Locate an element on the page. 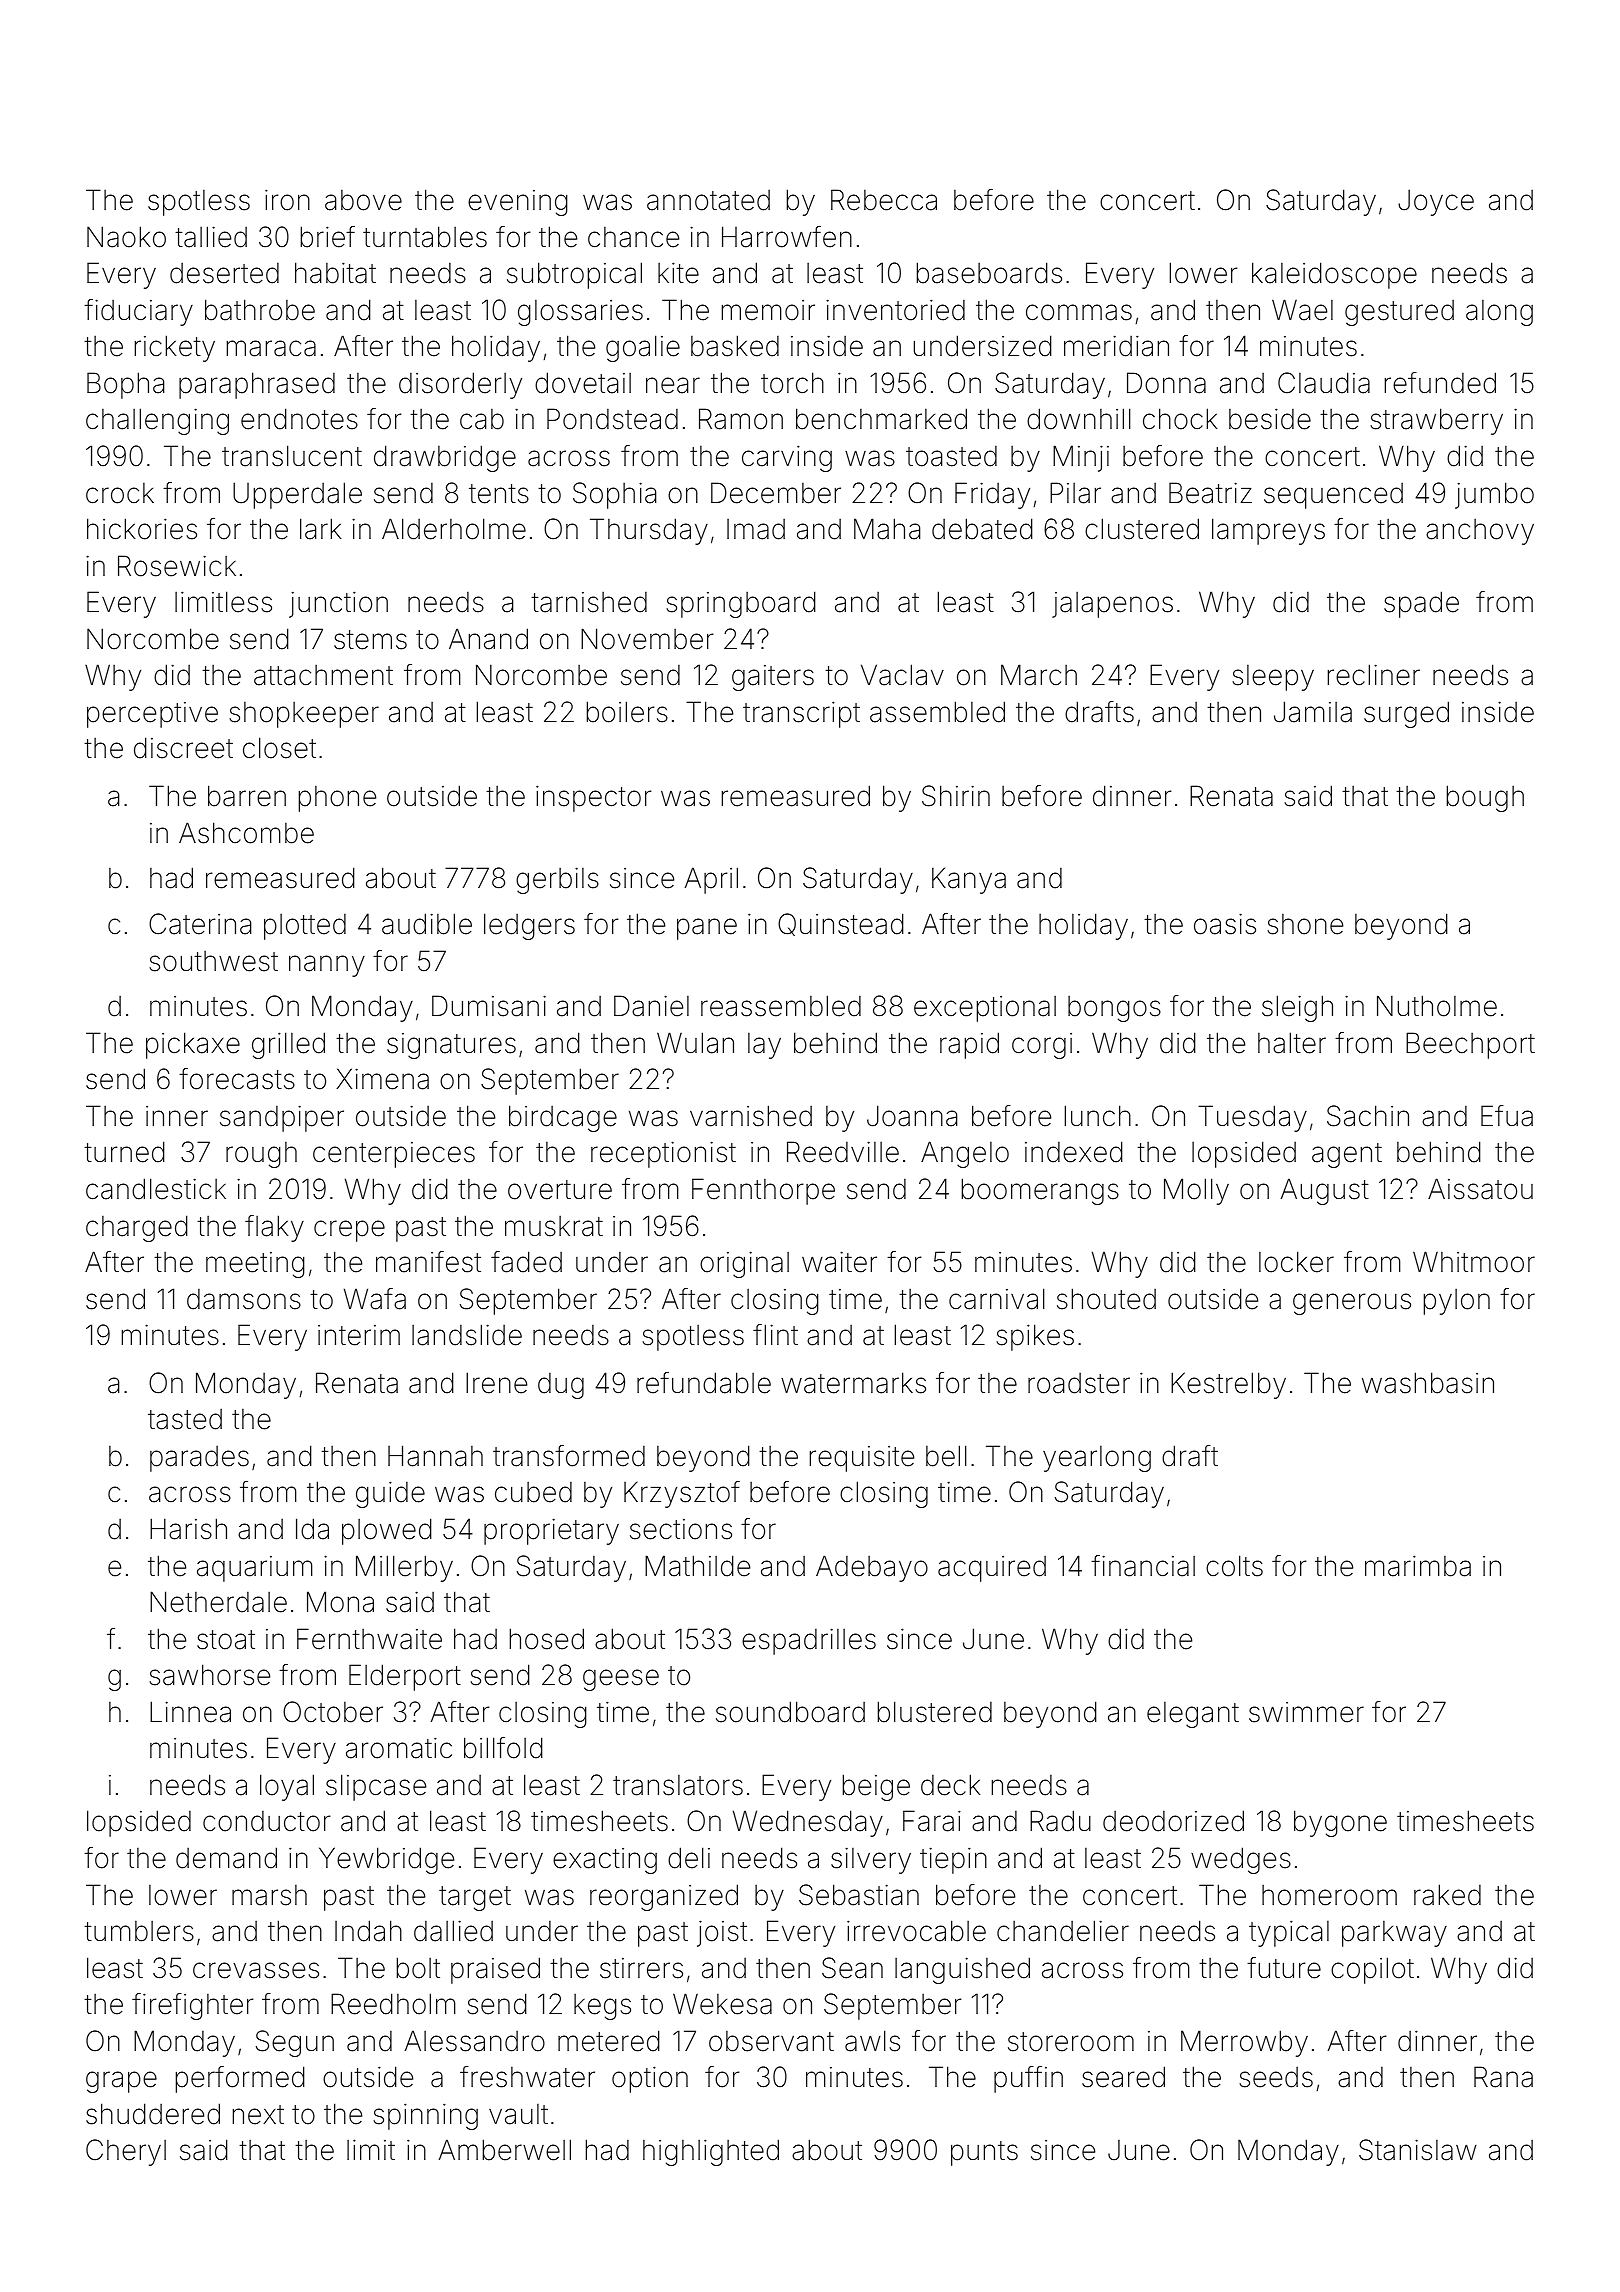 The height and width of the document is (2292, 1620). Amberwell is located at coordinates (505, 2150).
